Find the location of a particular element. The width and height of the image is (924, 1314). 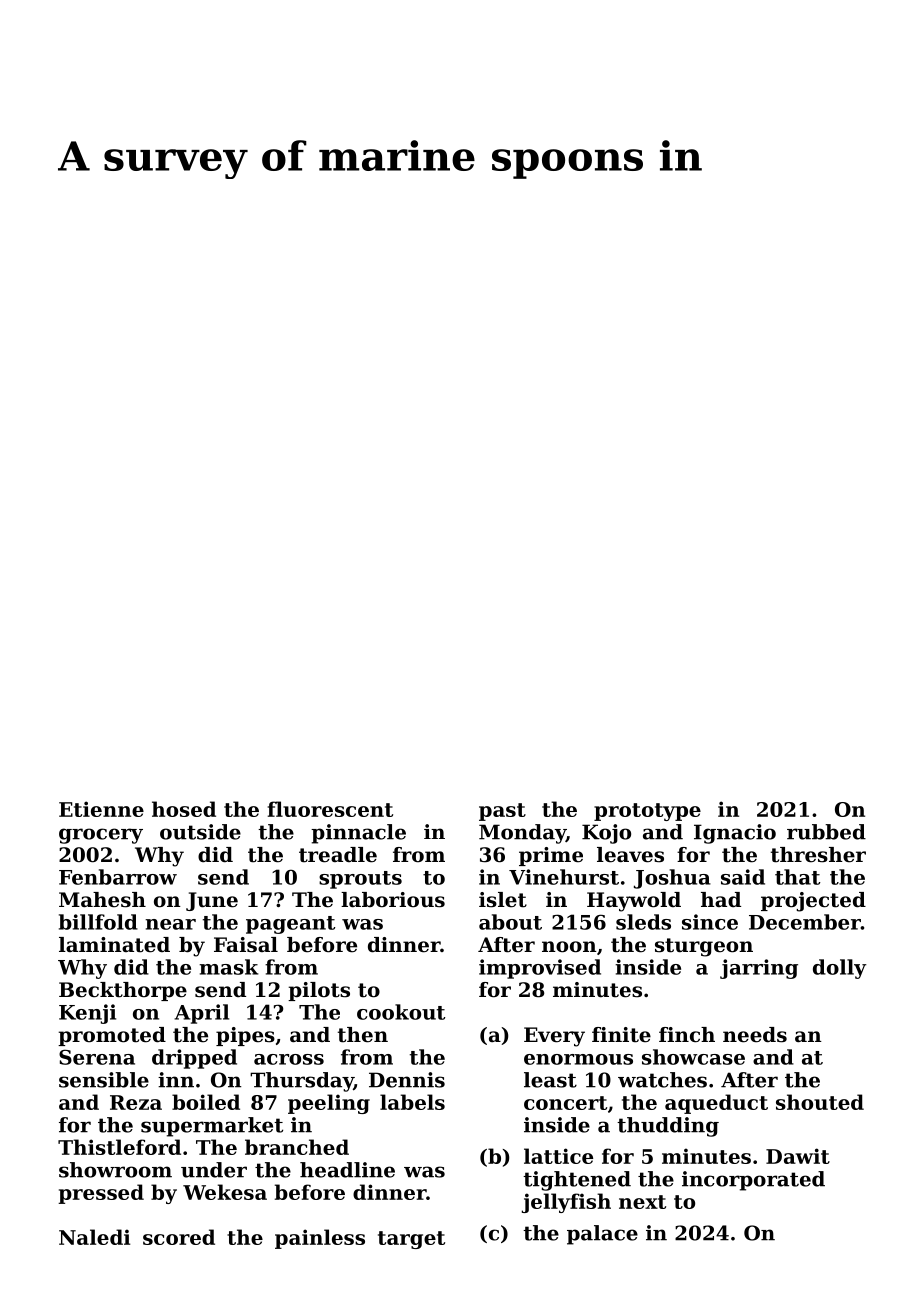

prototype is located at coordinates (647, 812).
